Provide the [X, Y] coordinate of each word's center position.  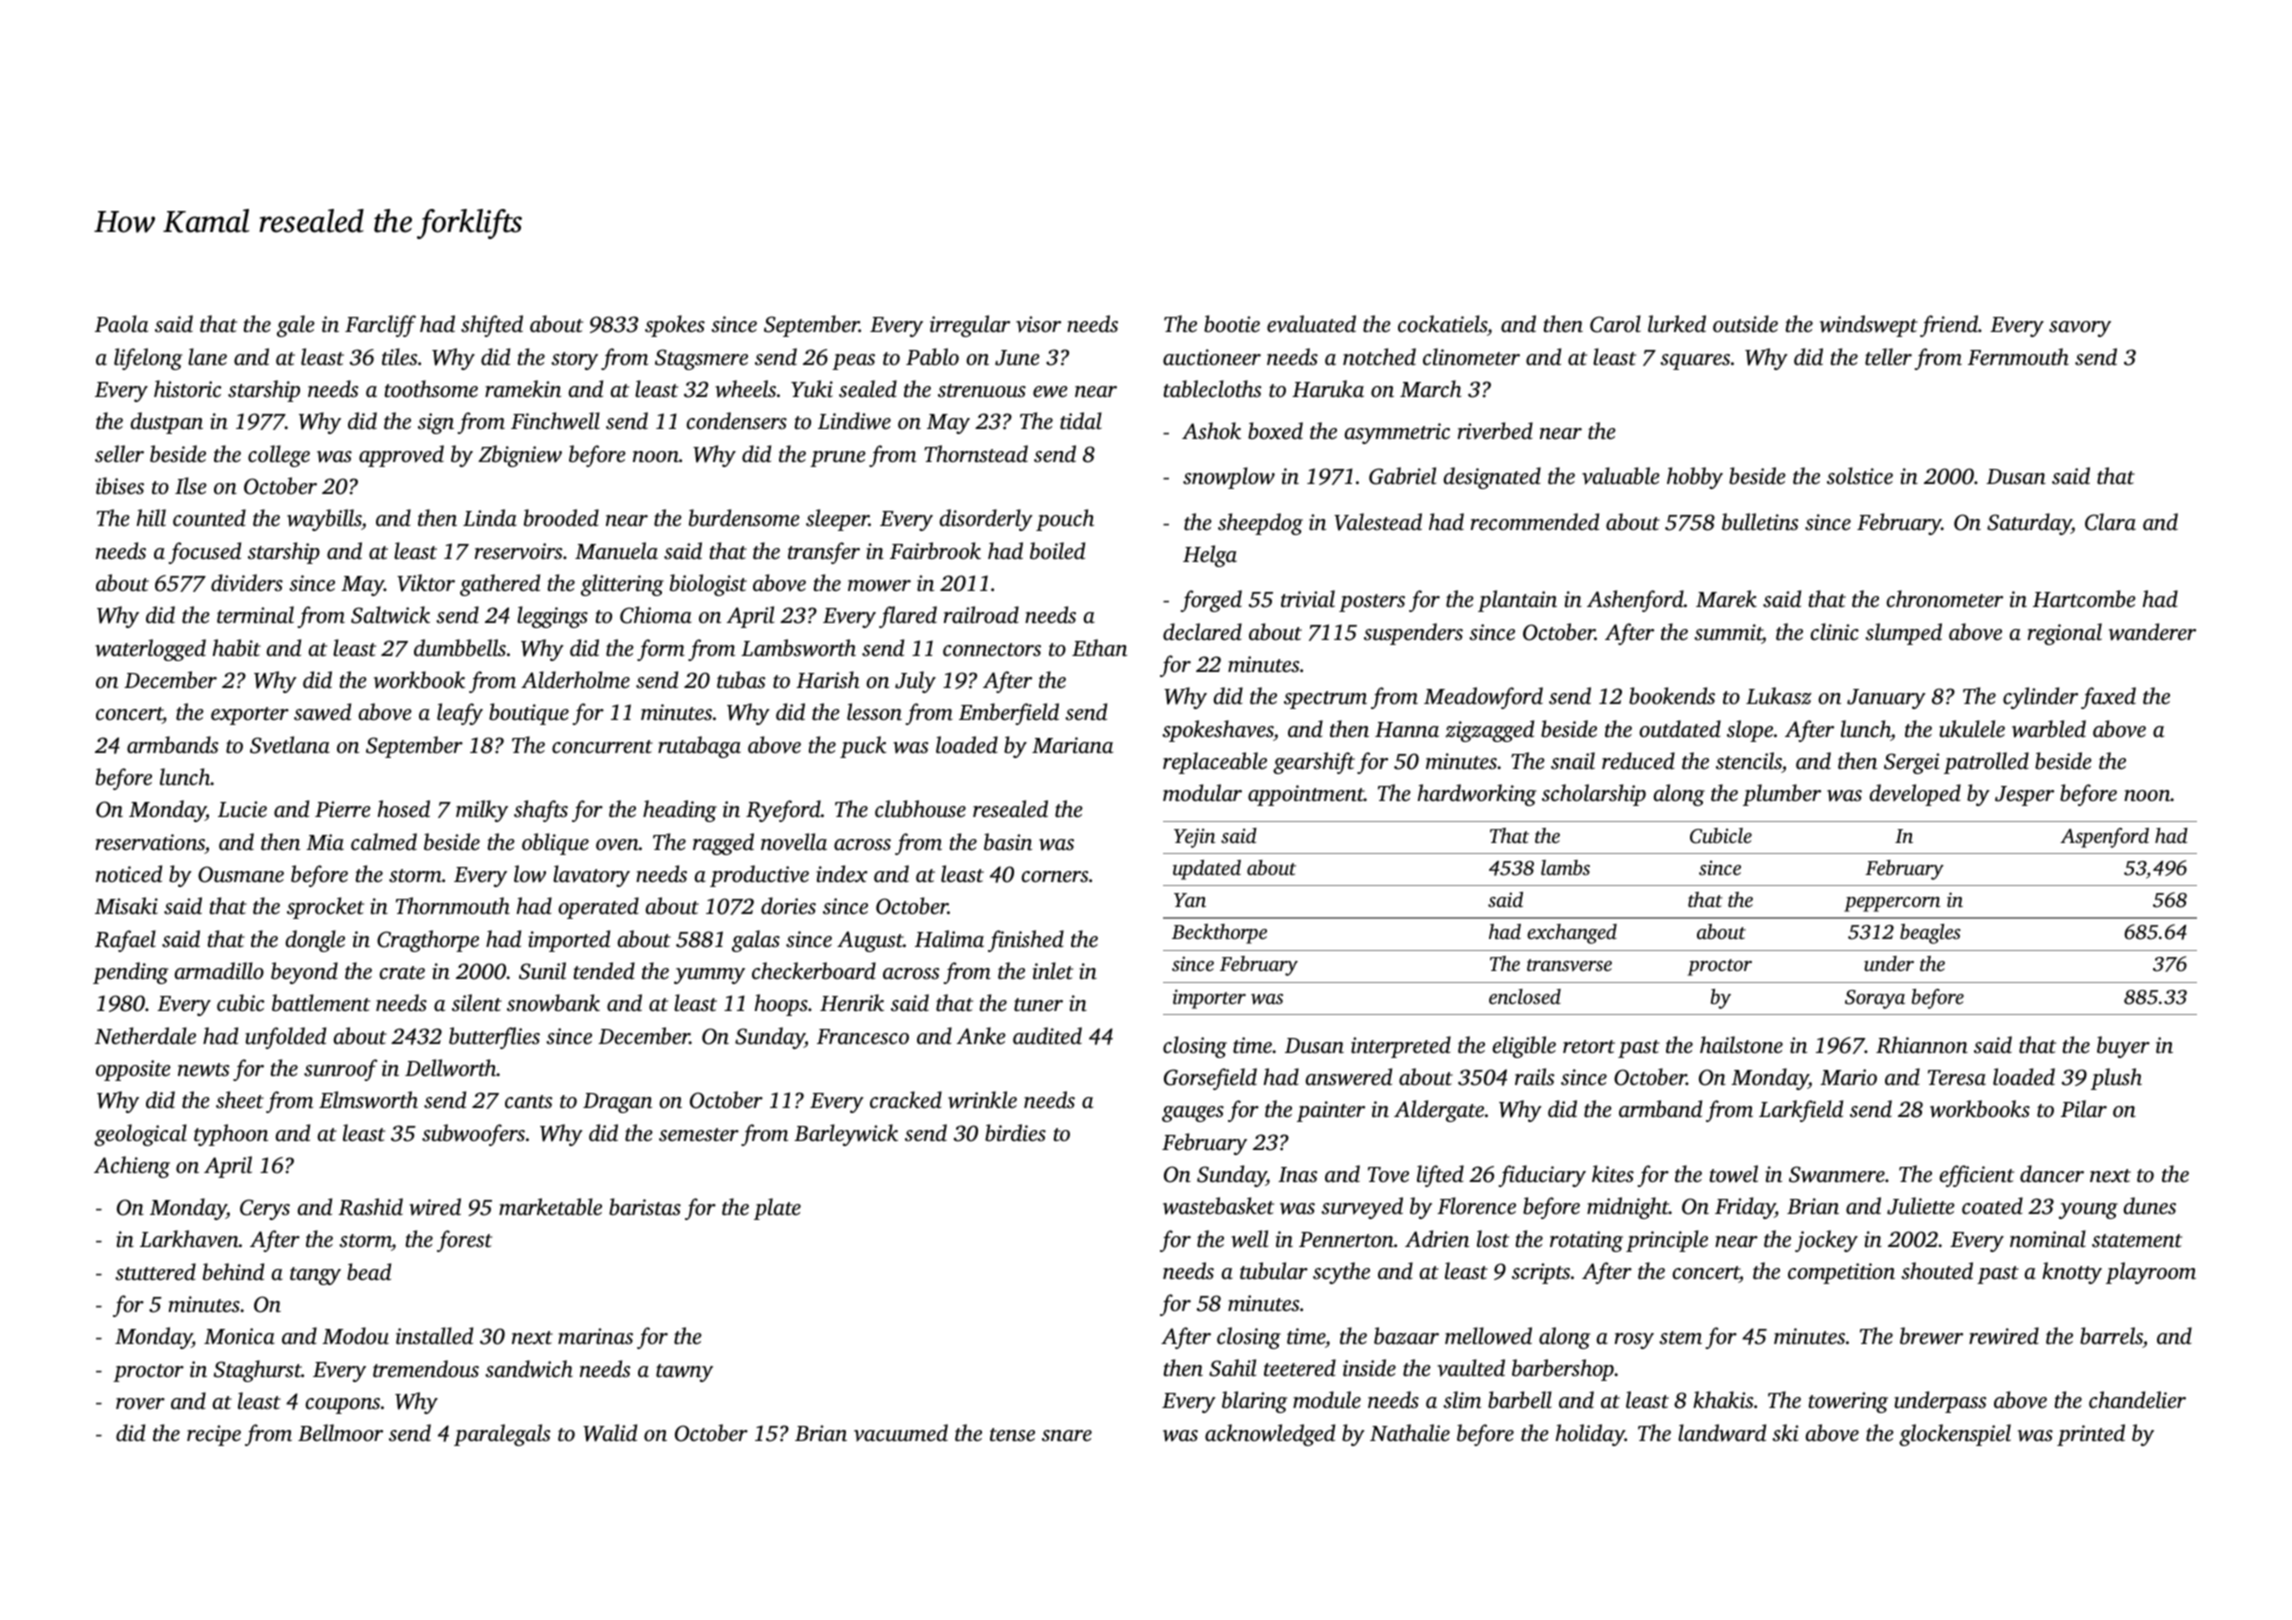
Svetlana [290, 745]
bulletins [1760, 521]
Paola [121, 323]
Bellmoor [340, 1432]
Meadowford [1483, 698]
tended [604, 970]
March [1431, 388]
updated [1207, 870]
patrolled [1986, 763]
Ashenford [1635, 601]
